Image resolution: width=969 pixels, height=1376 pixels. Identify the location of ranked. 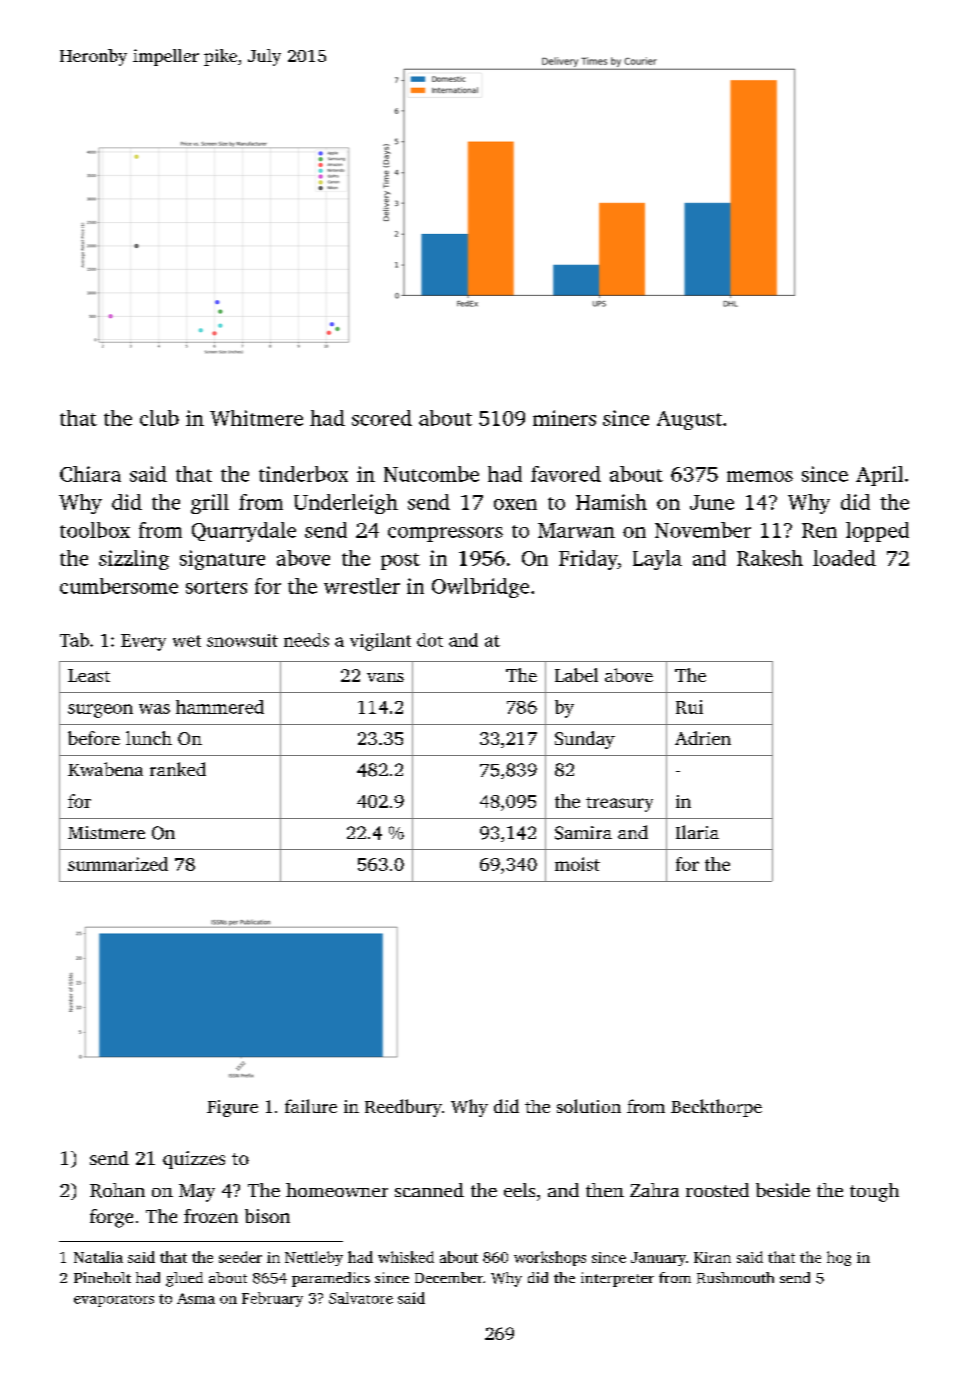
(178, 769).
